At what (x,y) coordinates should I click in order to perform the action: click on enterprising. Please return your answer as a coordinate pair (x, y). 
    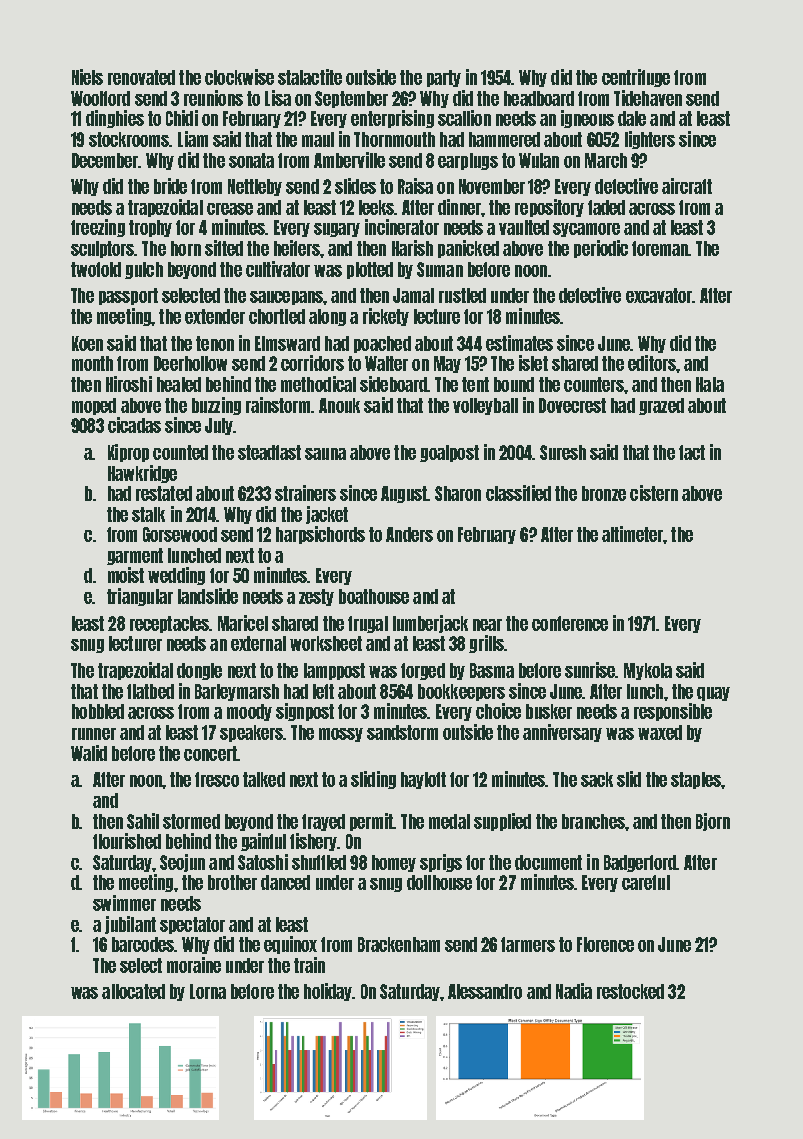
    Looking at the image, I should click on (392, 119).
